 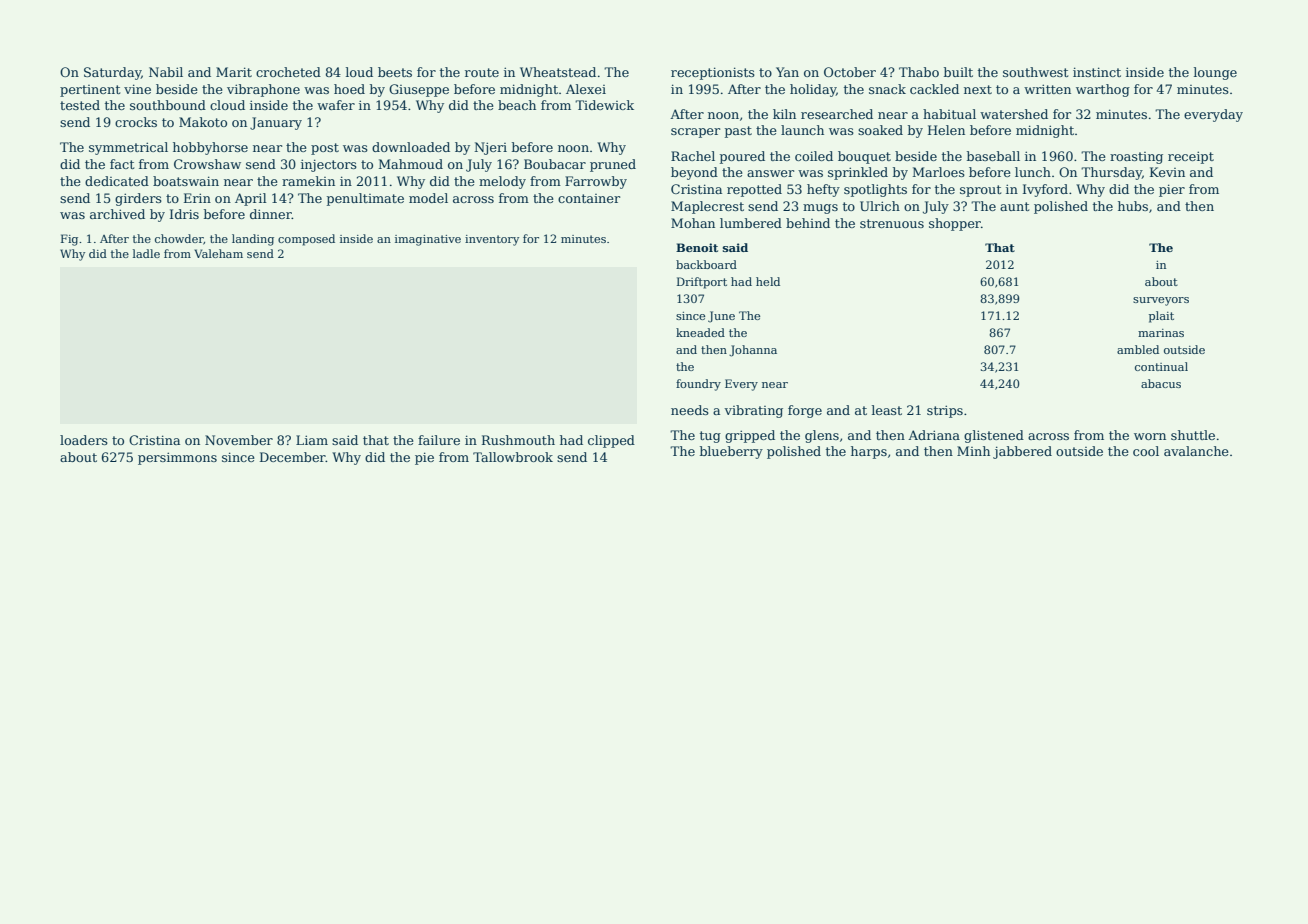 I want to click on watershed, so click(x=1014, y=114).
